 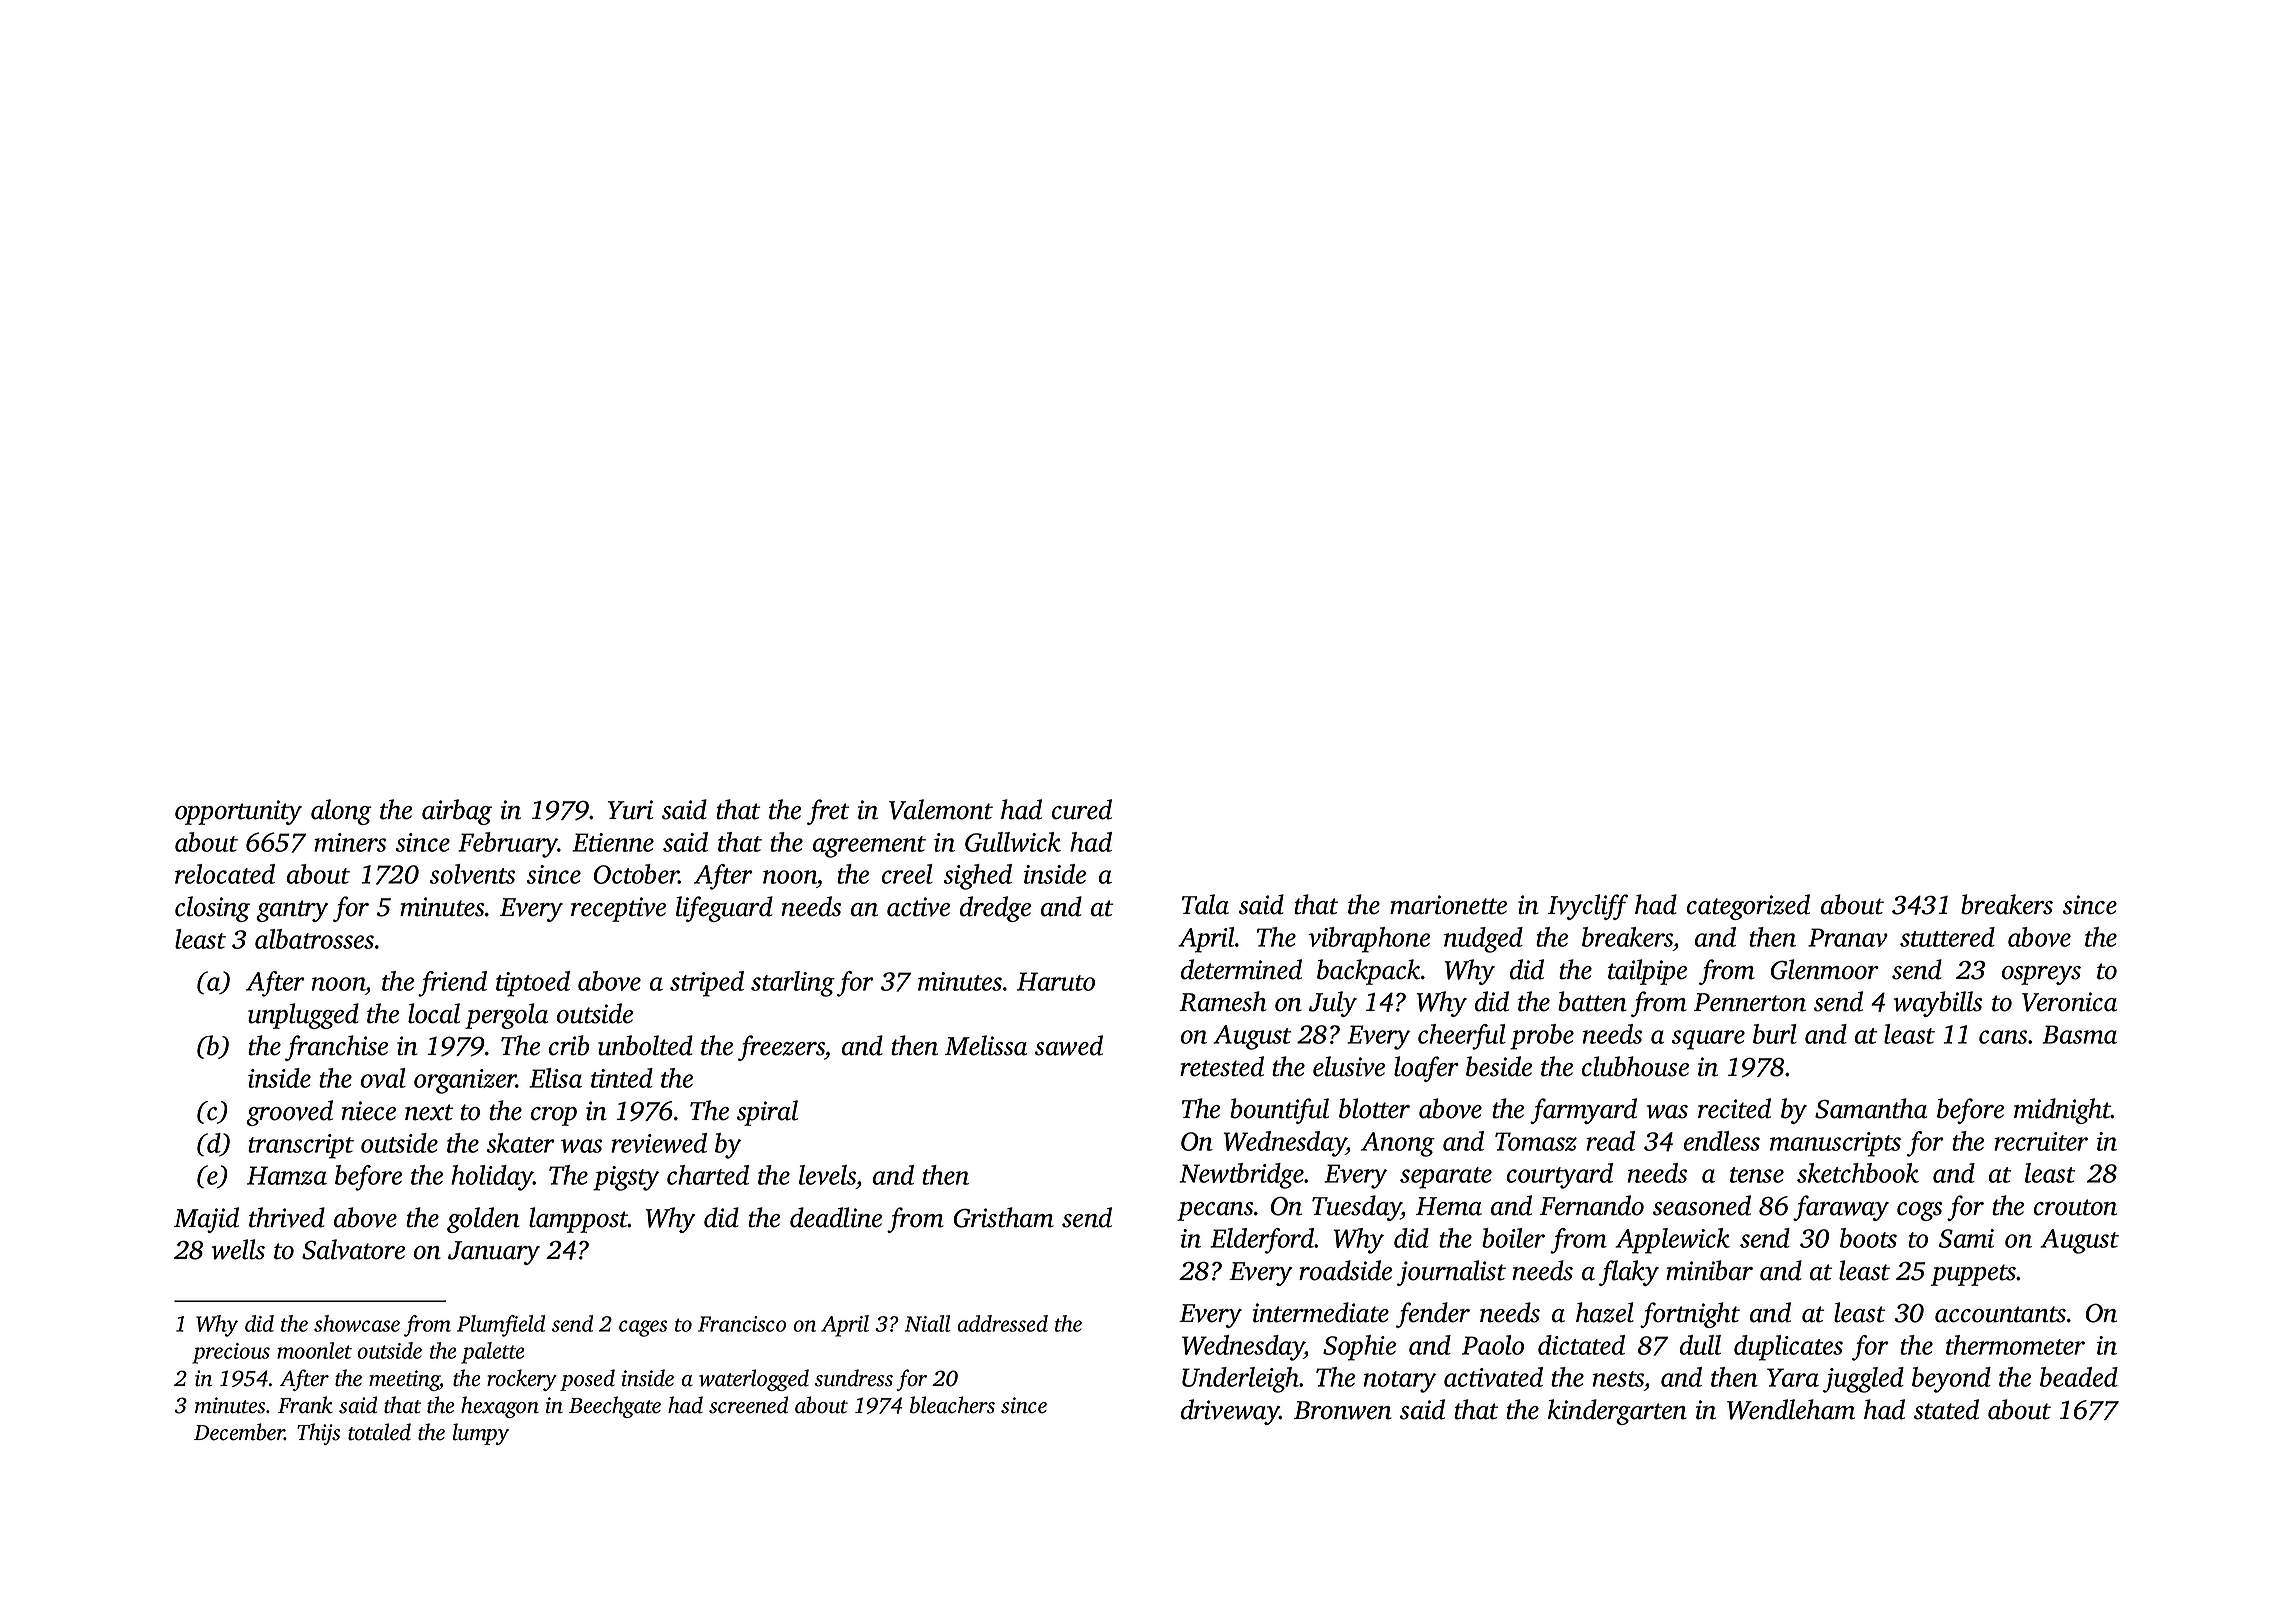 I want to click on December, so click(x=239, y=1432).
